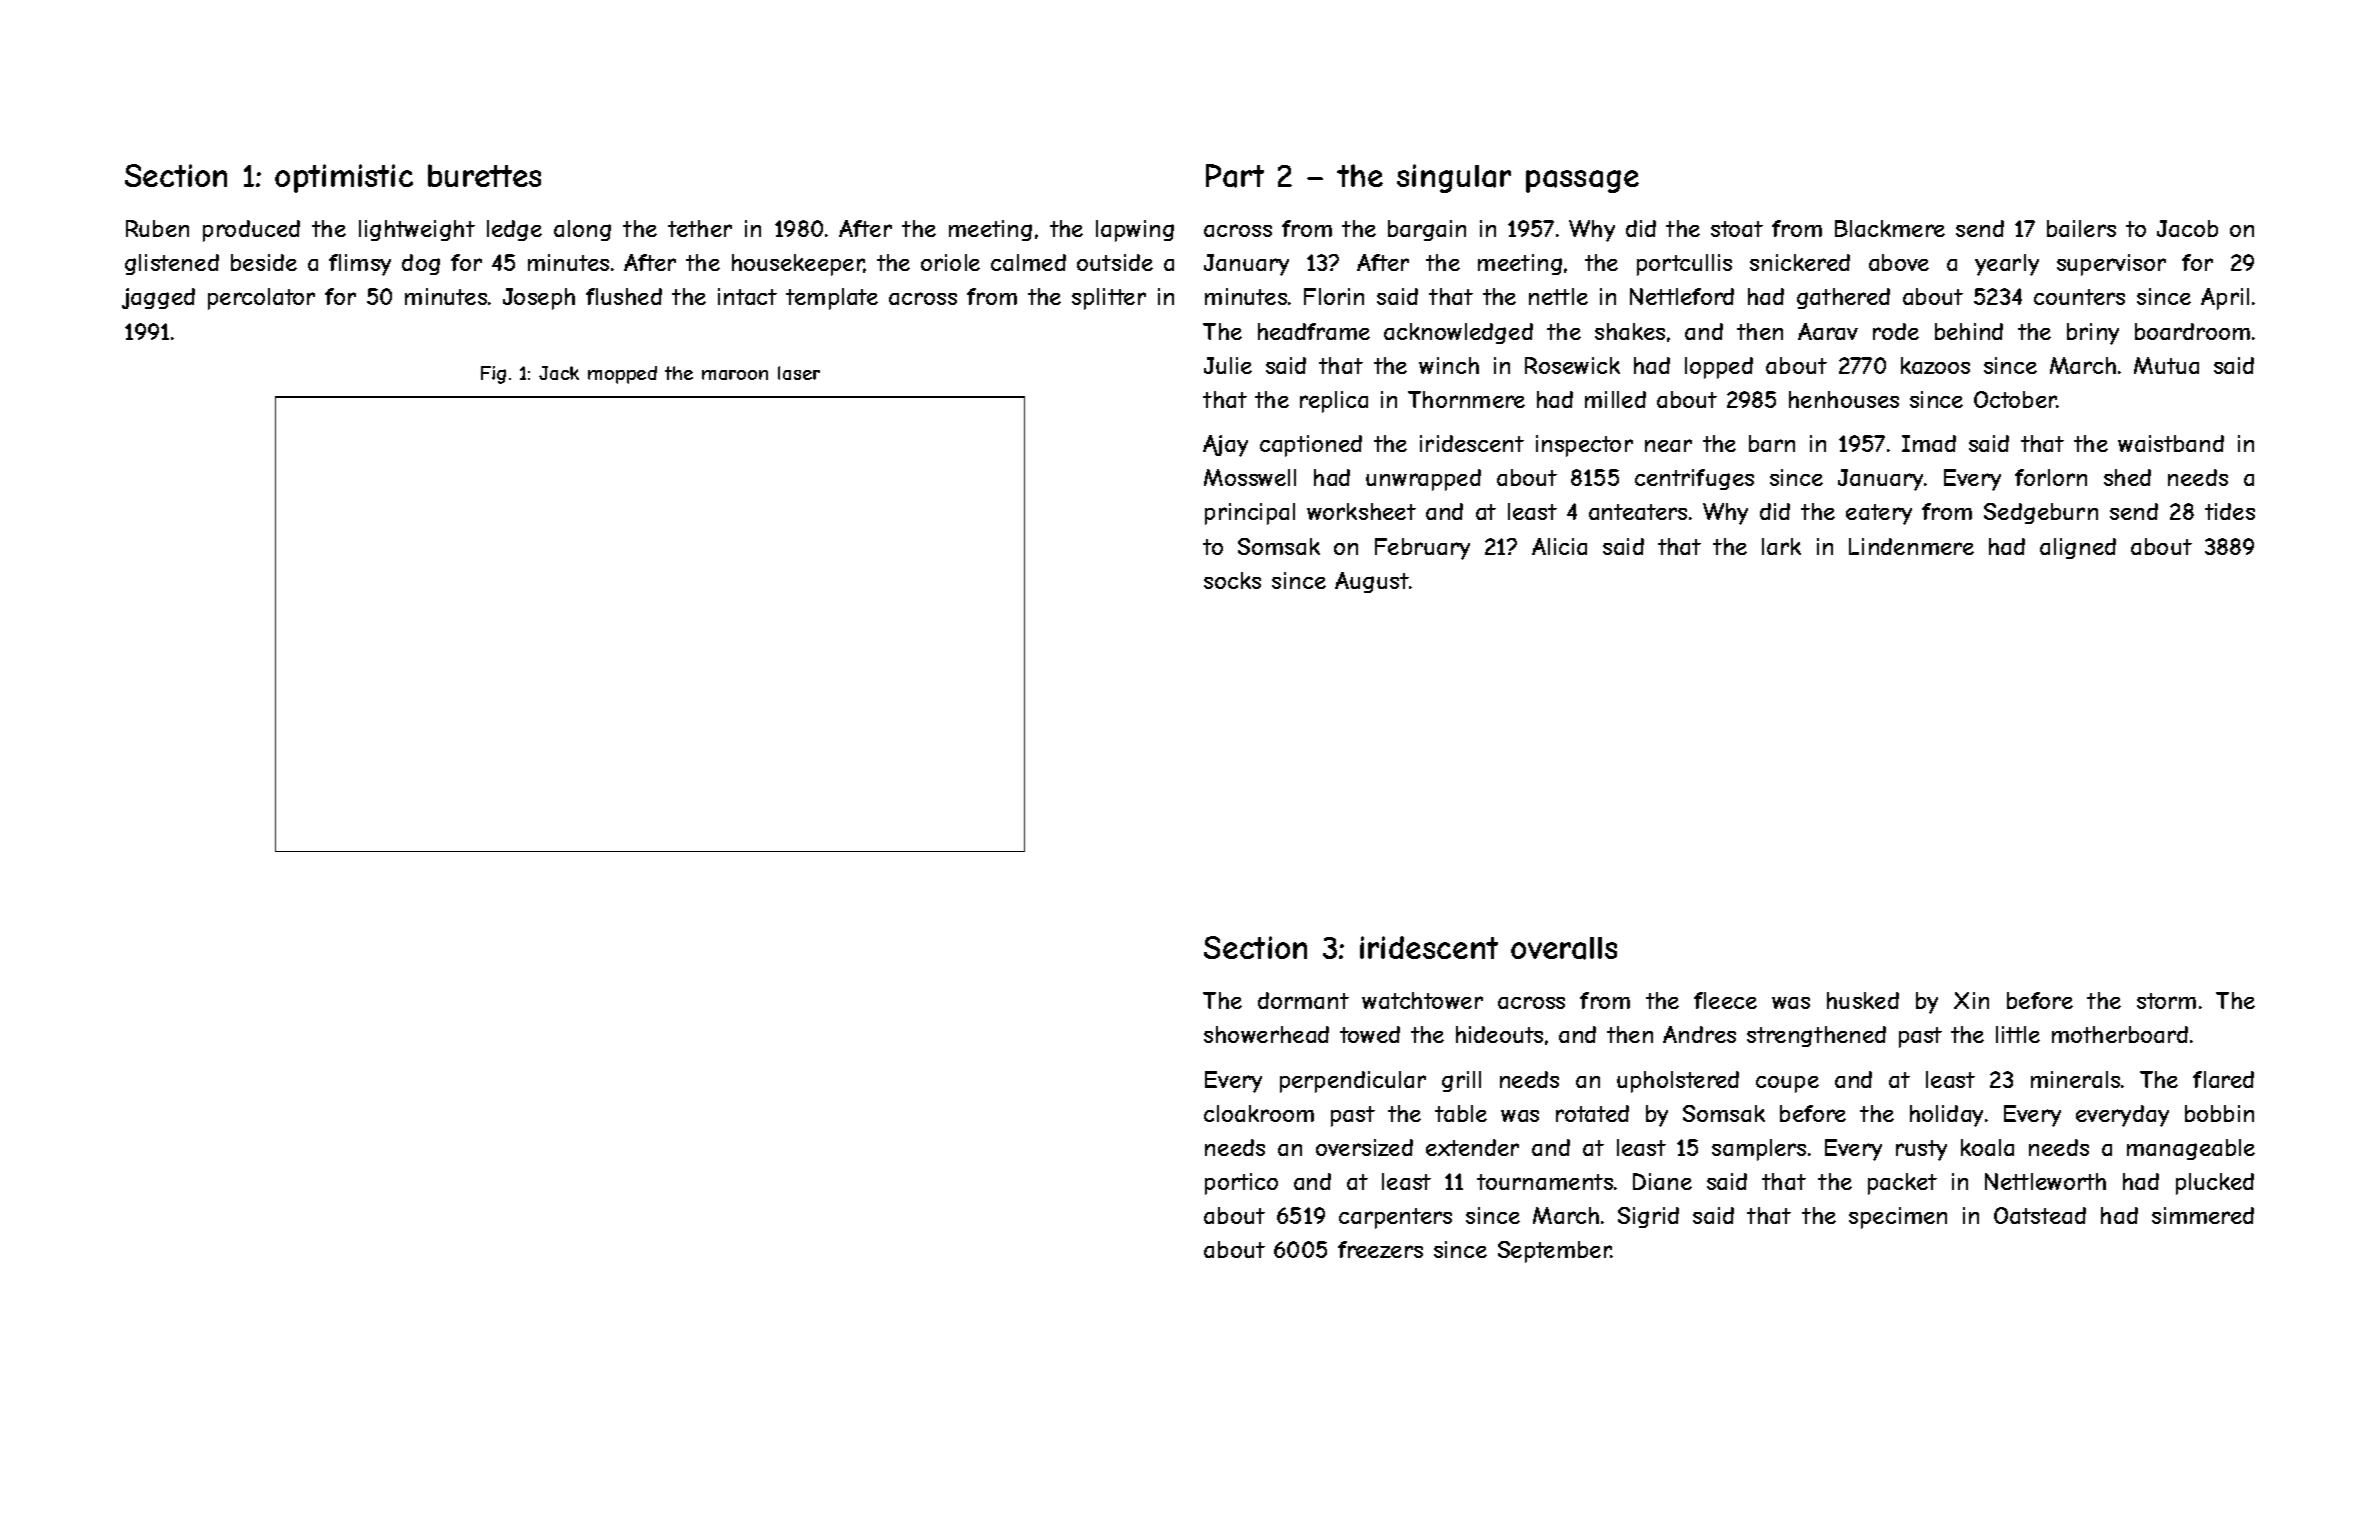  I want to click on August, so click(1372, 582).
